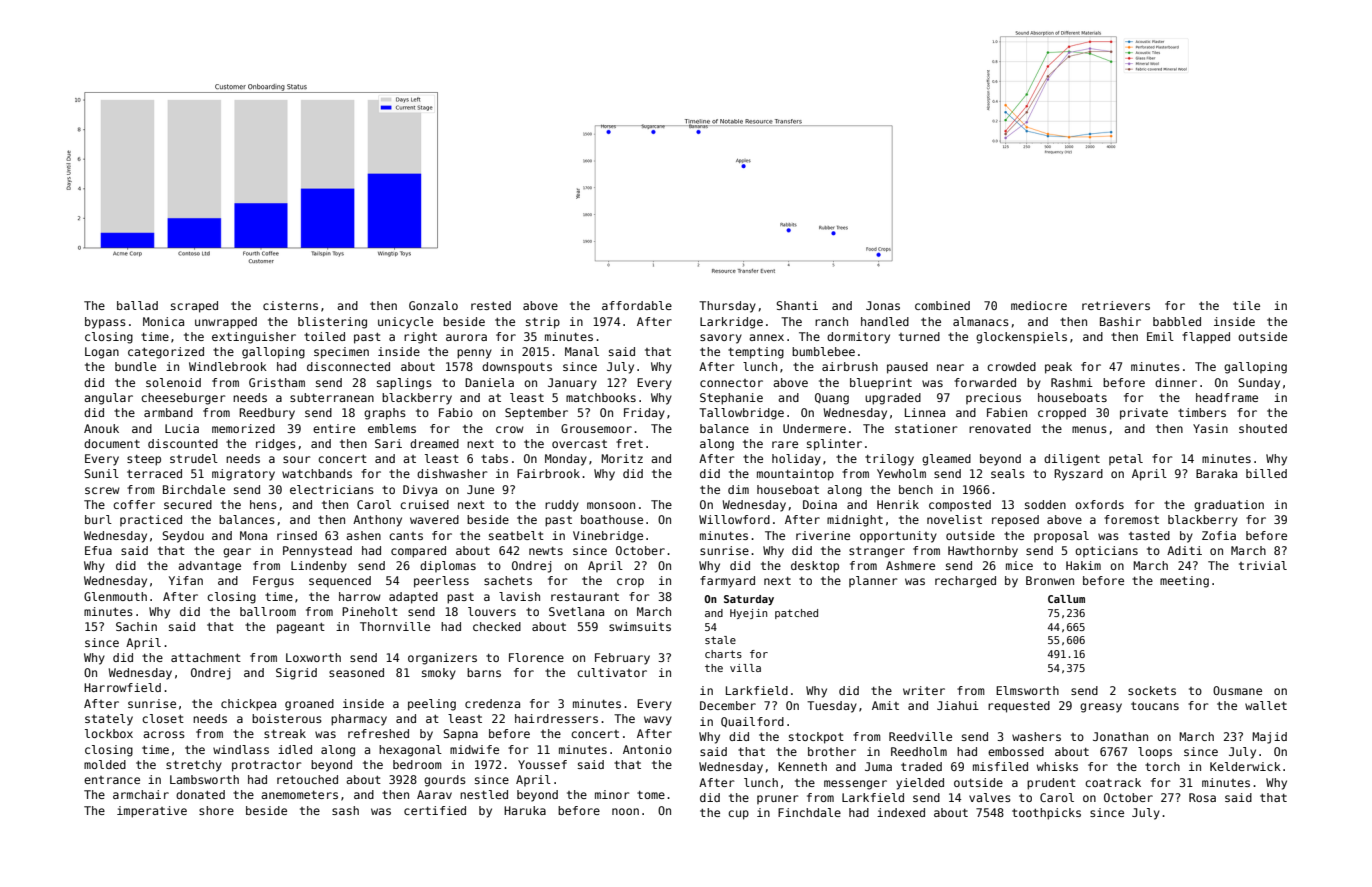 The image size is (1372, 887). Describe the element at coordinates (209, 567) in the screenshot. I see `advantage` at that location.
